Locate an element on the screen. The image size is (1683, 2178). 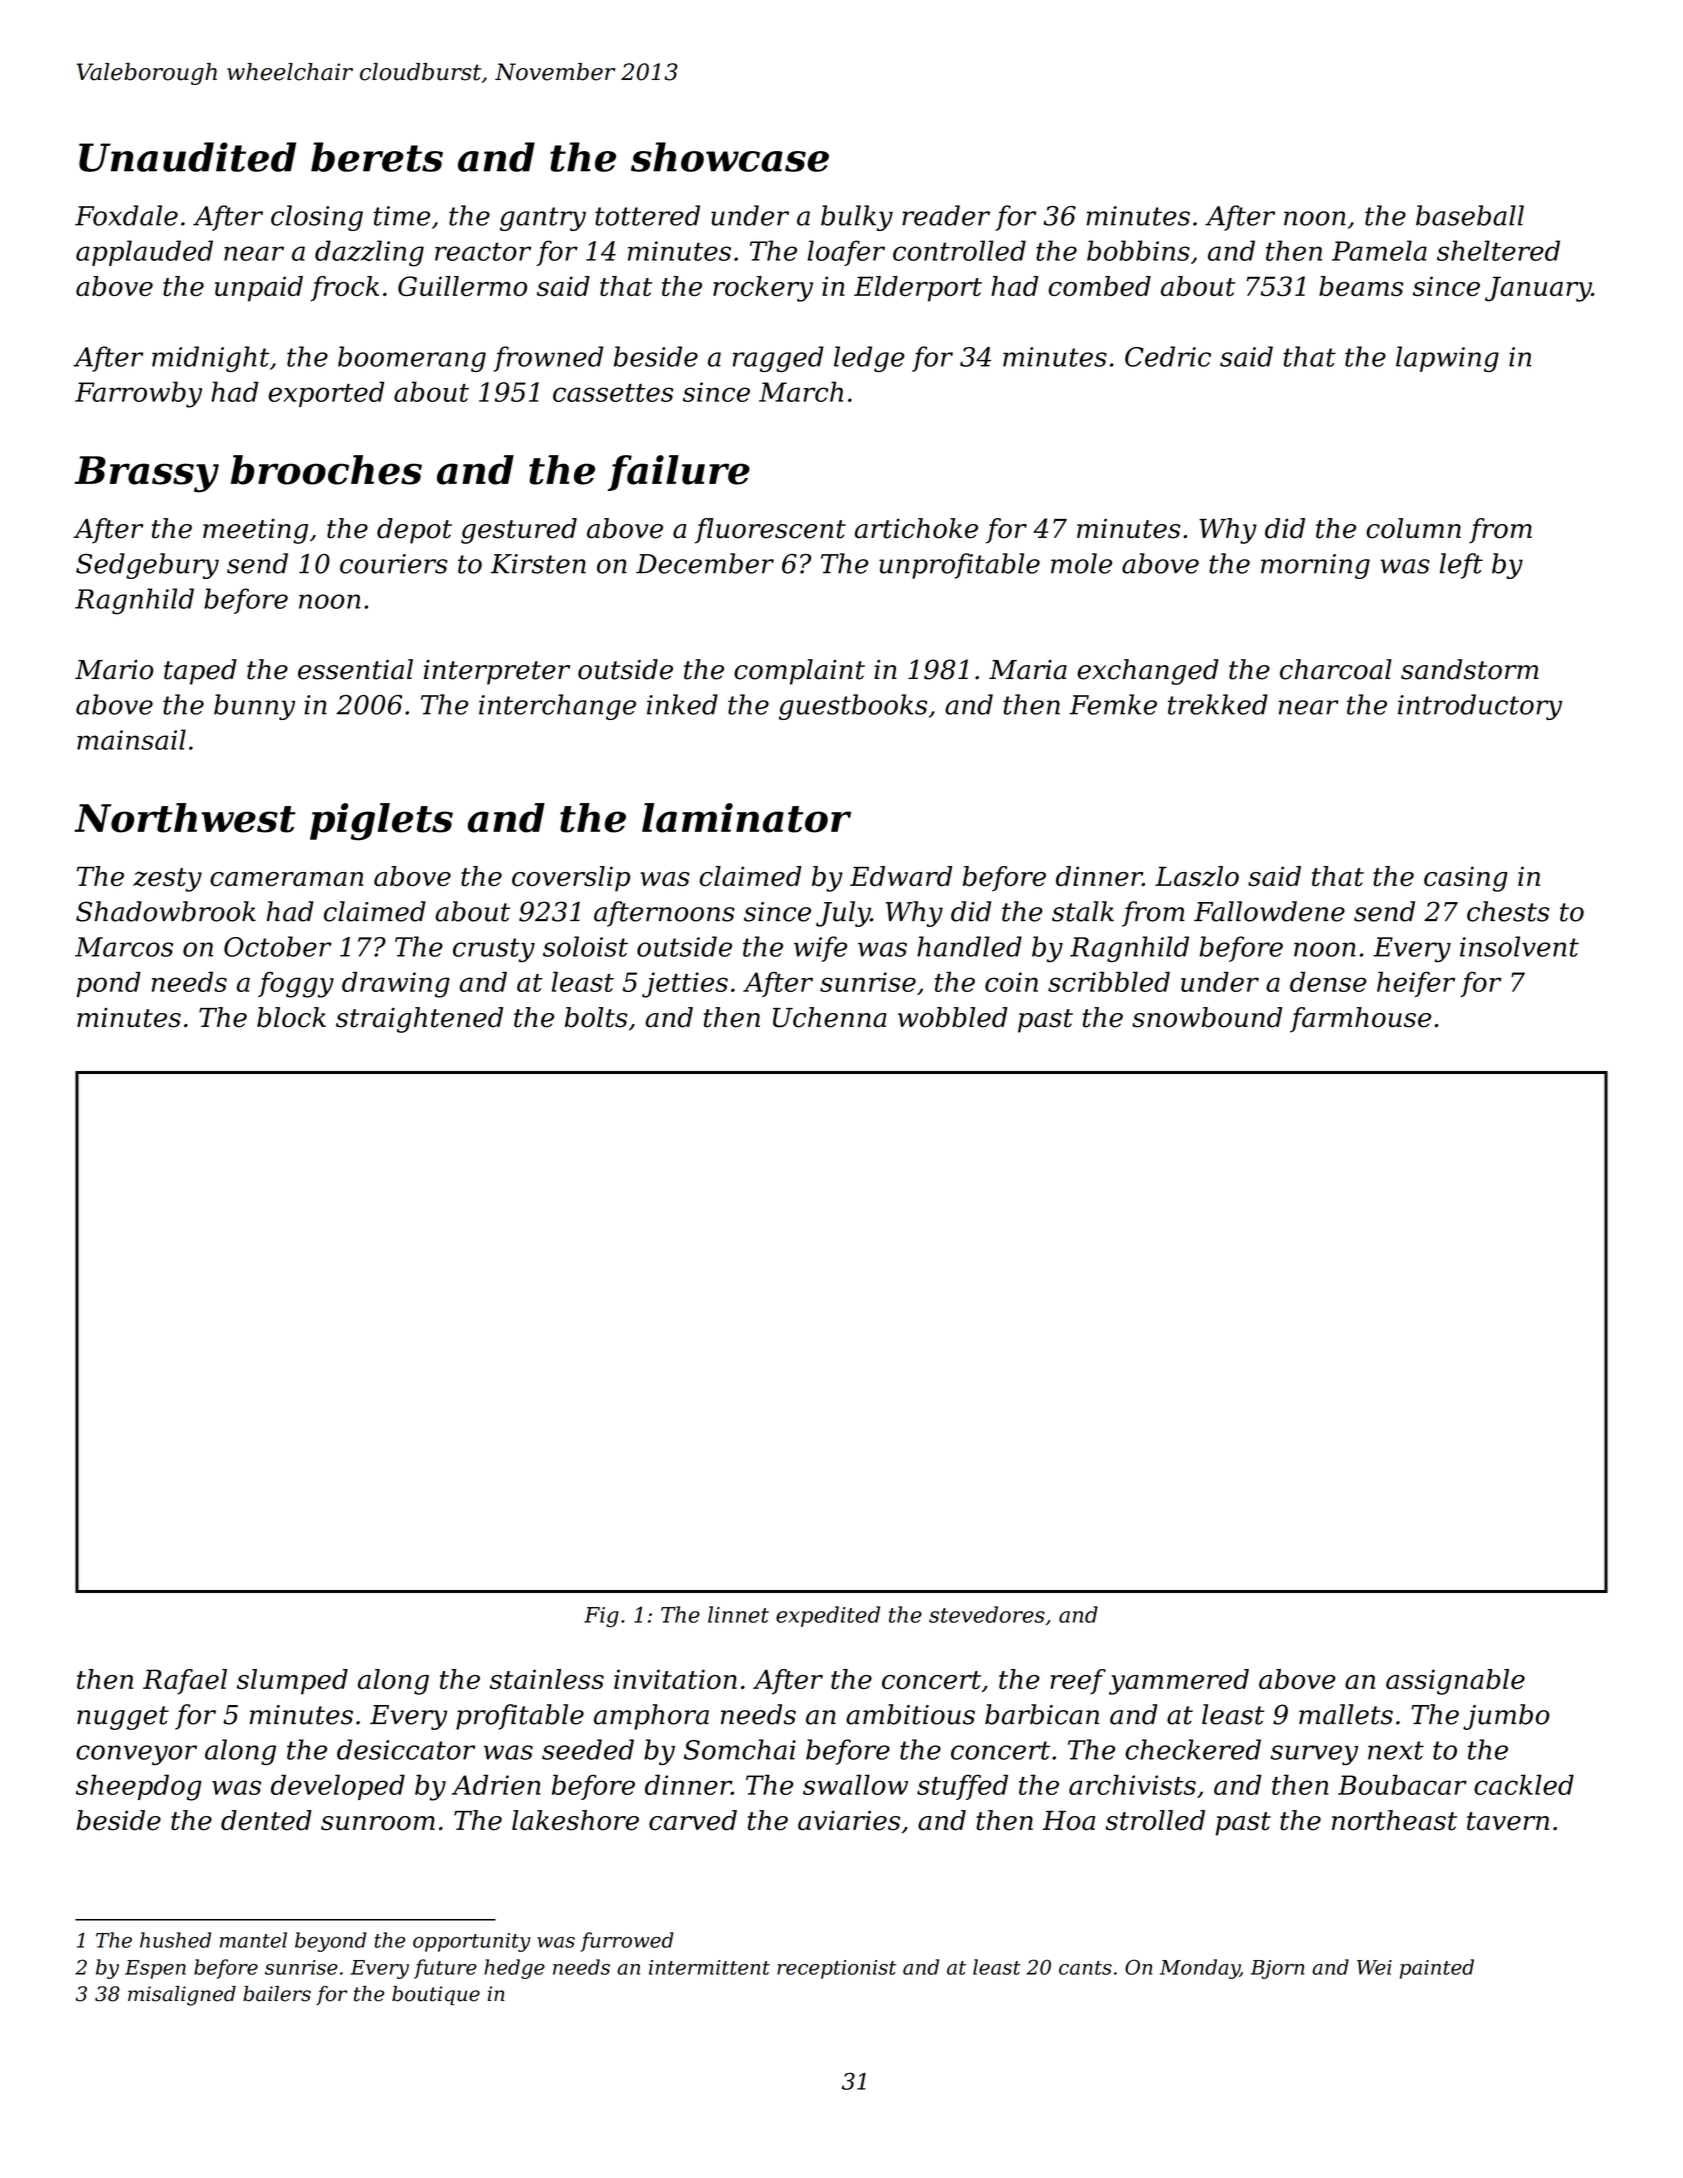
pond is located at coordinates (109, 984).
